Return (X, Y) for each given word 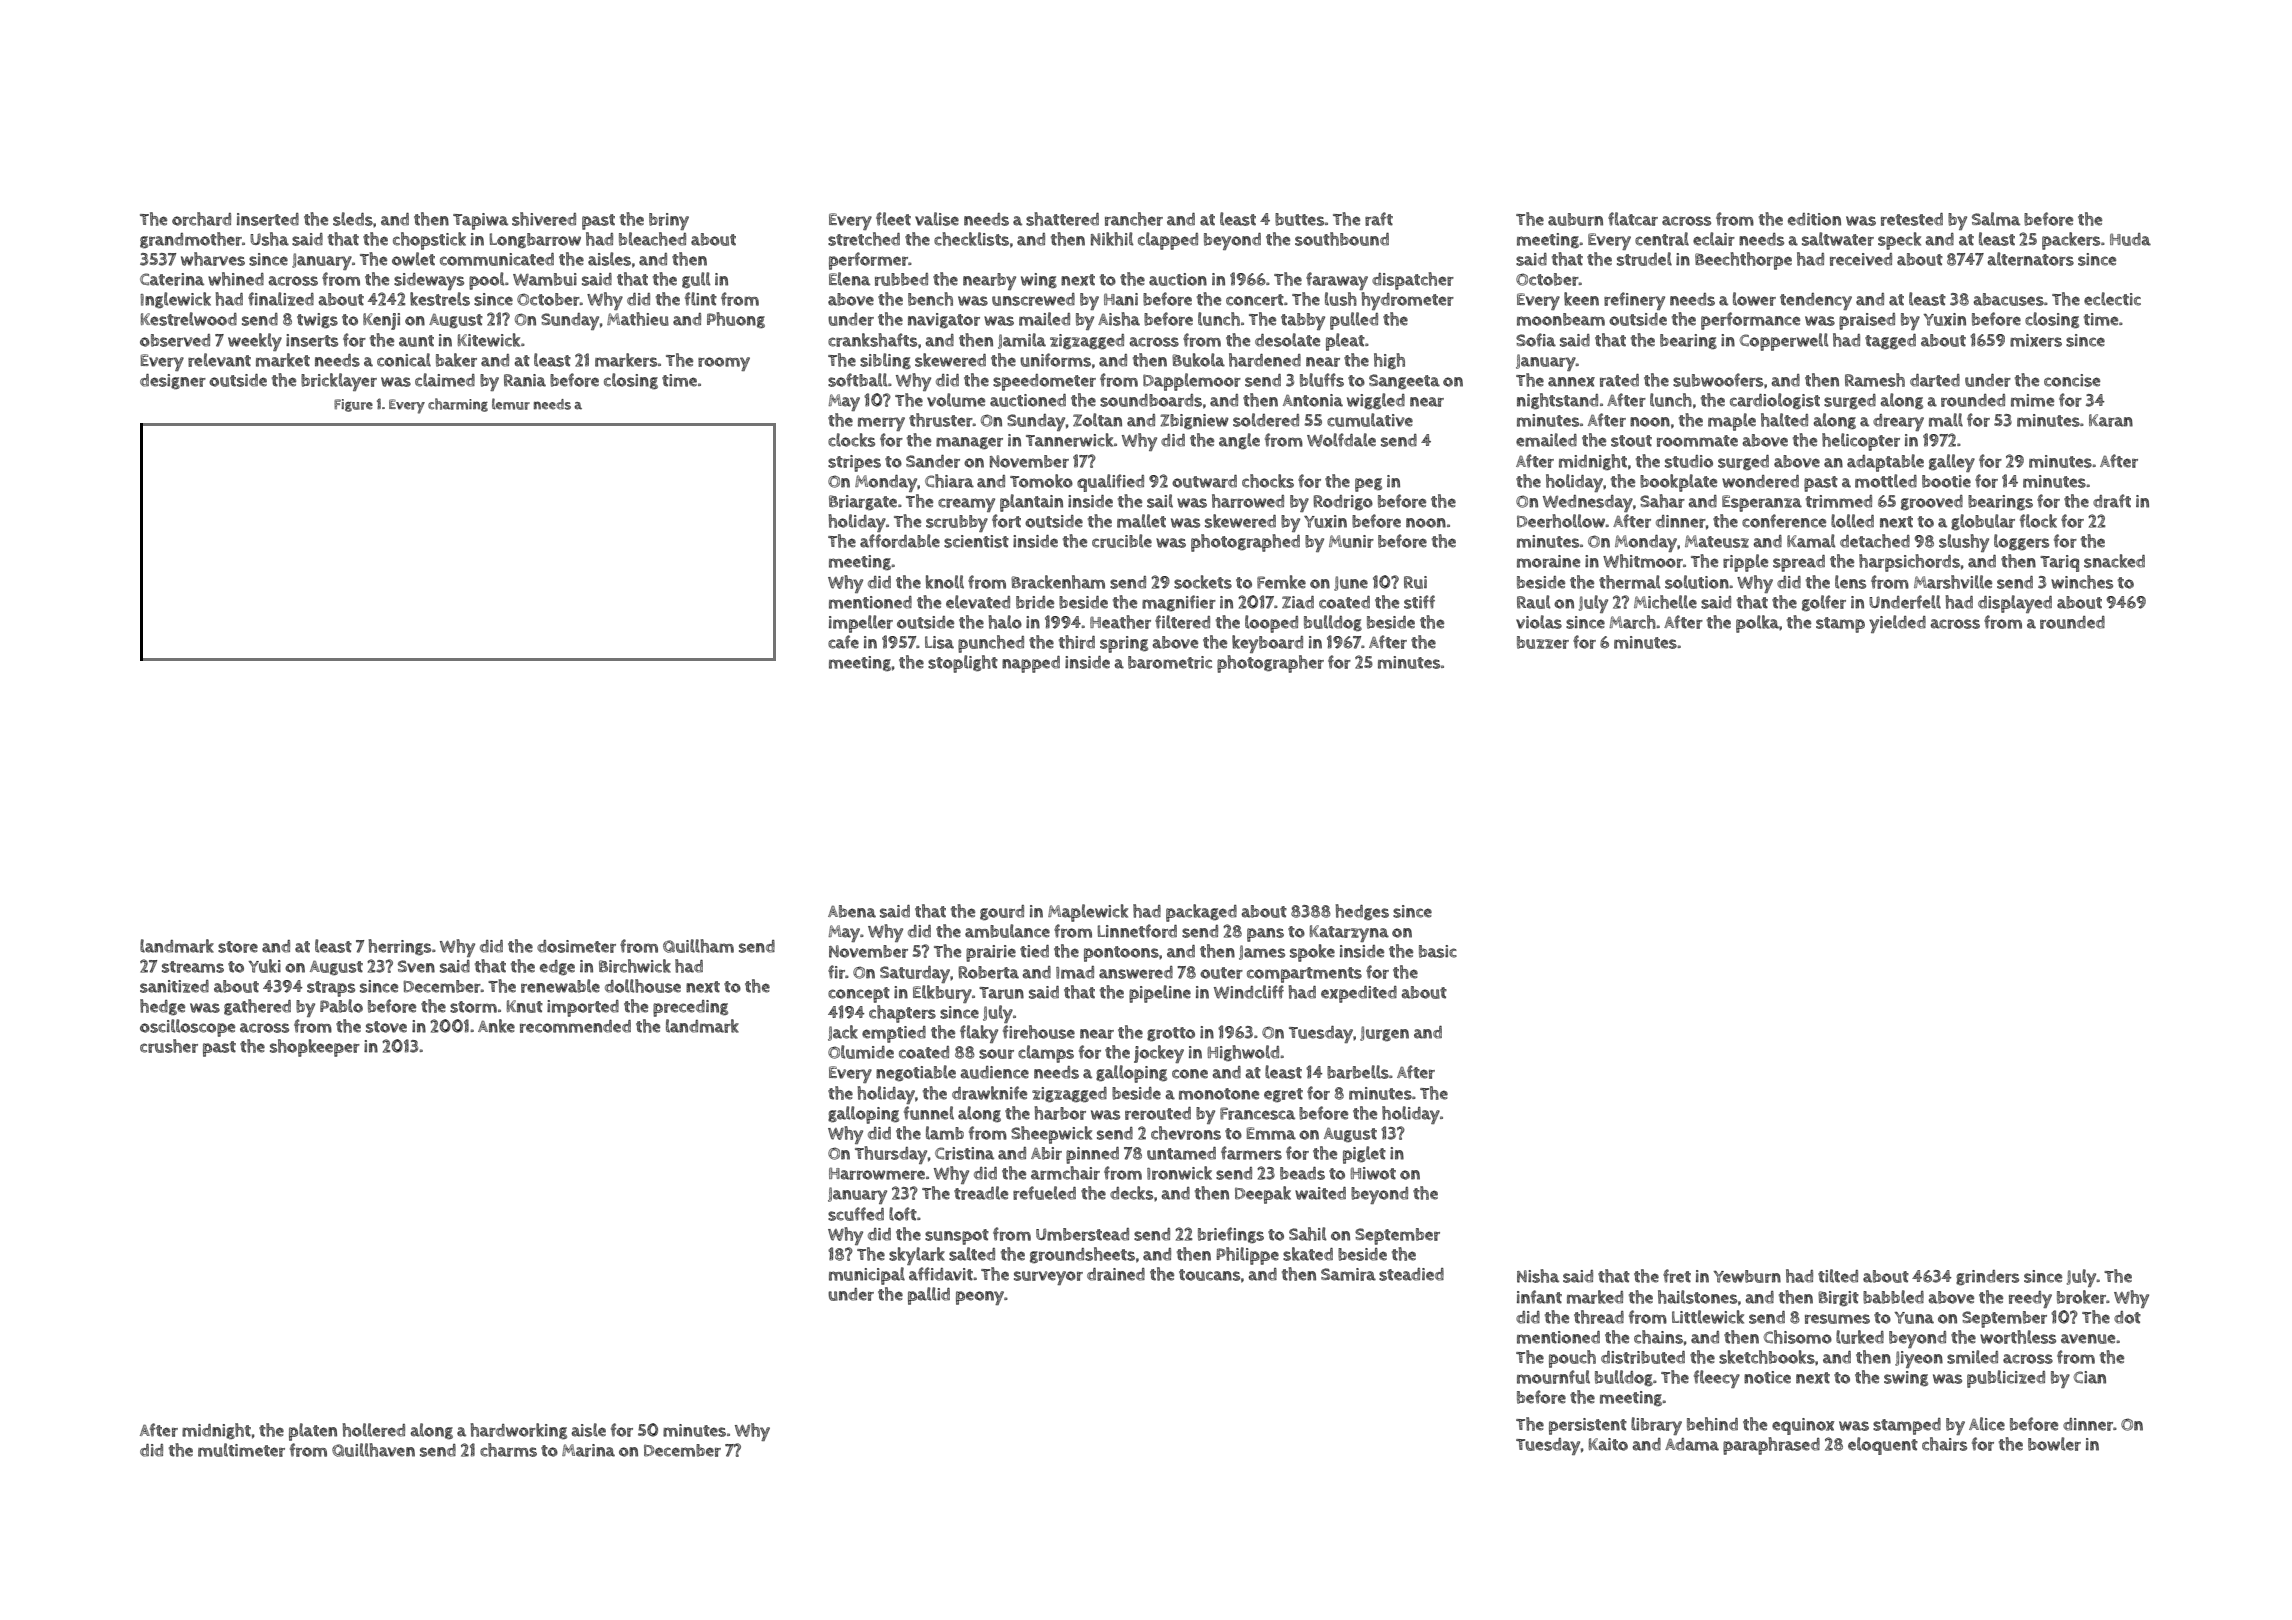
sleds (353, 219)
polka (1757, 624)
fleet (893, 219)
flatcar (1633, 219)
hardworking (519, 1431)
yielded (1897, 624)
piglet (1364, 1155)
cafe (843, 642)
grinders (1987, 1277)
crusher (169, 1046)
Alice (1987, 1424)
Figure (353, 405)
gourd (1002, 912)
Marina (588, 1450)
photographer (1270, 664)
